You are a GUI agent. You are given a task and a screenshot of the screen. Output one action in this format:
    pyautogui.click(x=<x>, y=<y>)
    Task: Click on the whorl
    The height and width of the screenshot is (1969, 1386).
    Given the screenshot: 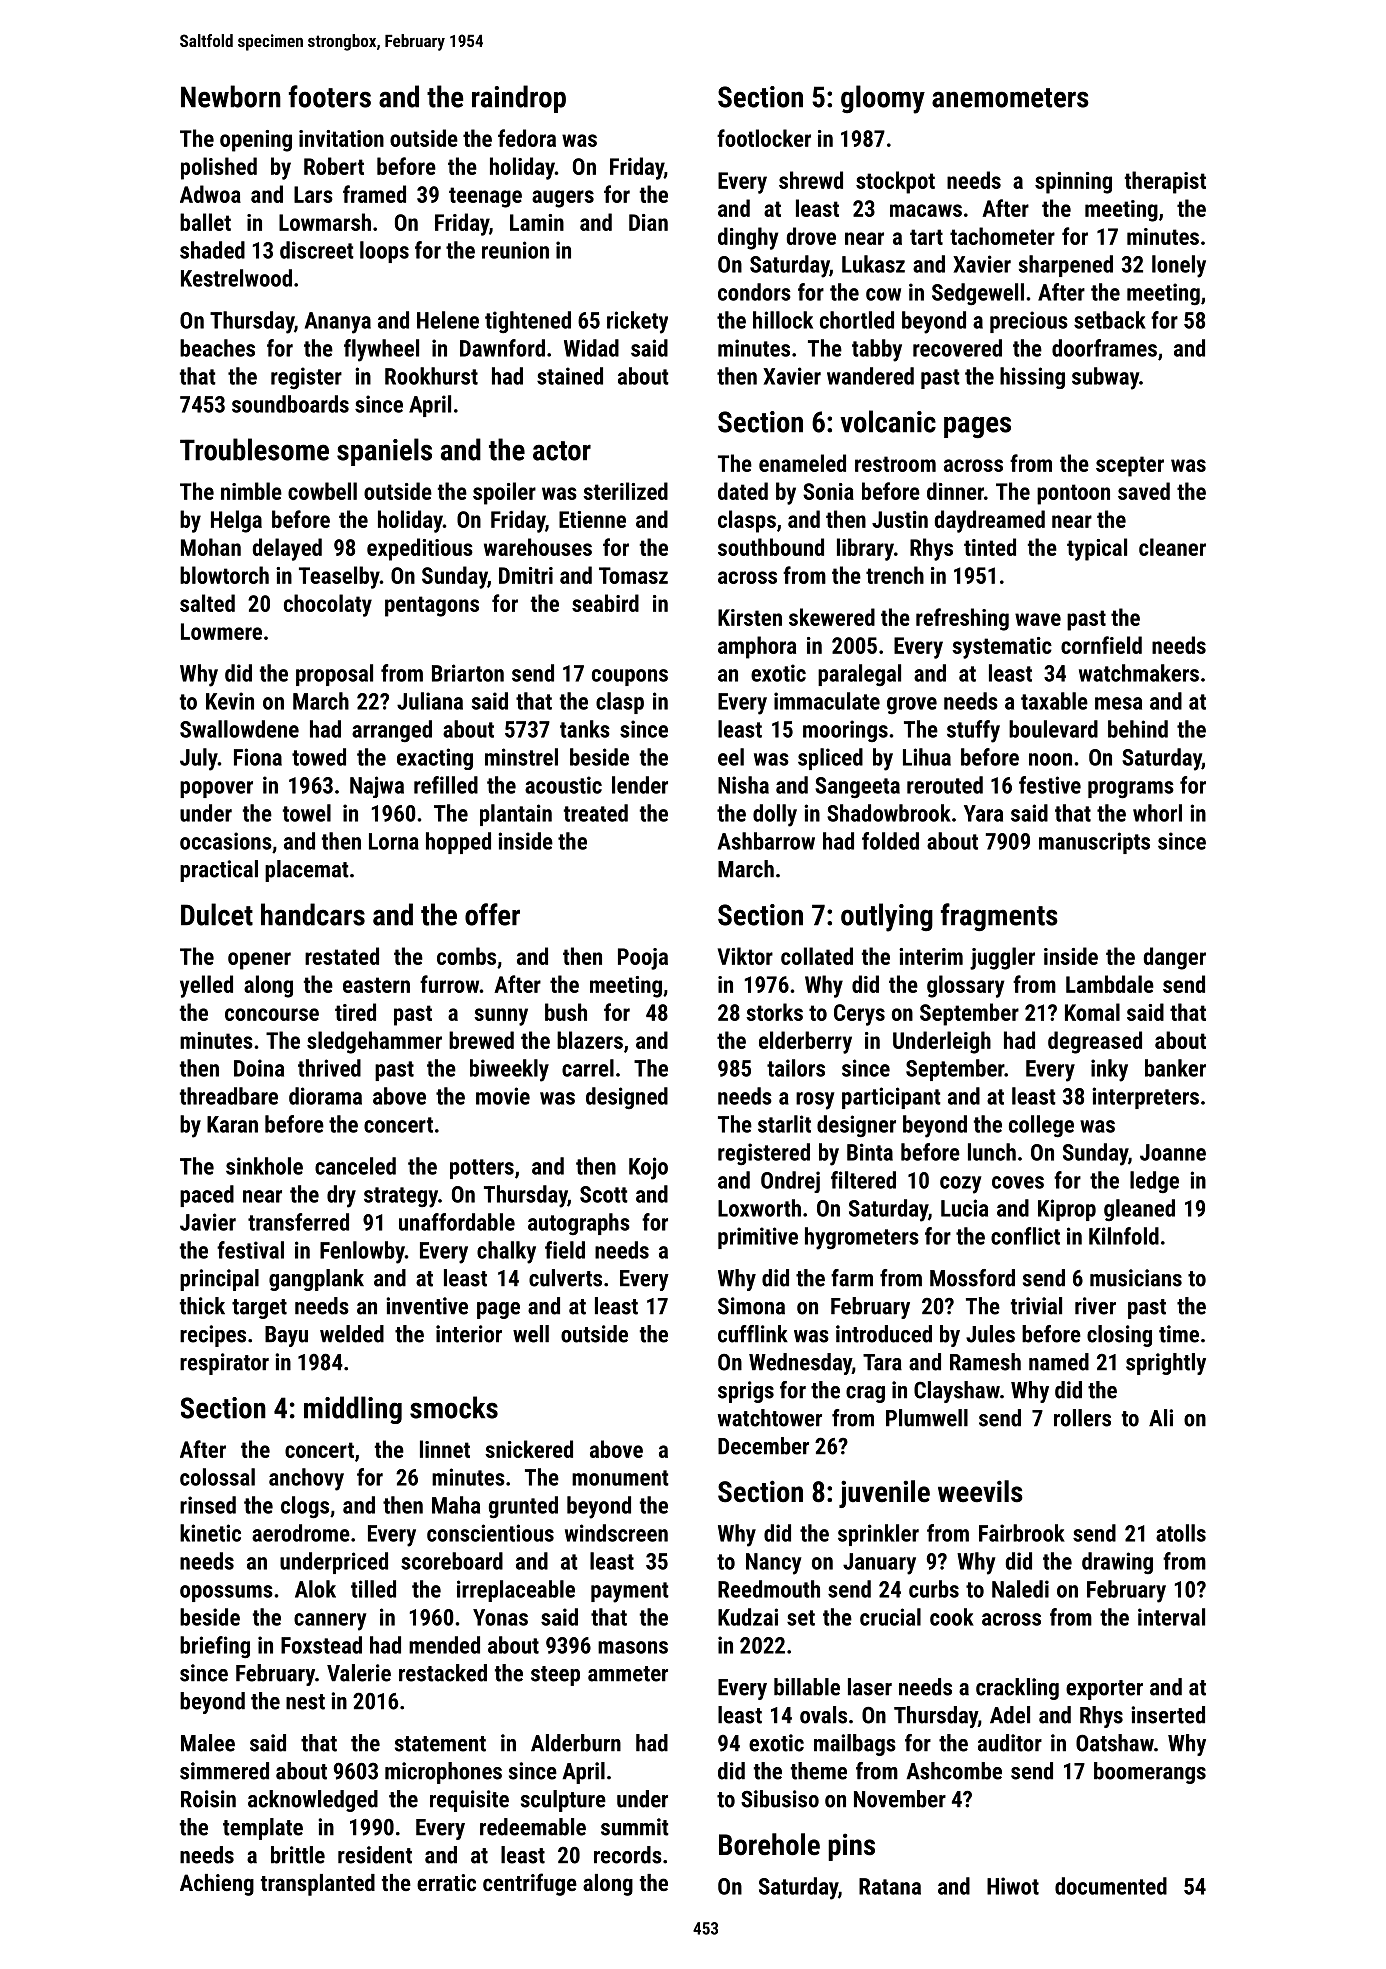 What is the action you would take?
    pyautogui.click(x=1157, y=813)
